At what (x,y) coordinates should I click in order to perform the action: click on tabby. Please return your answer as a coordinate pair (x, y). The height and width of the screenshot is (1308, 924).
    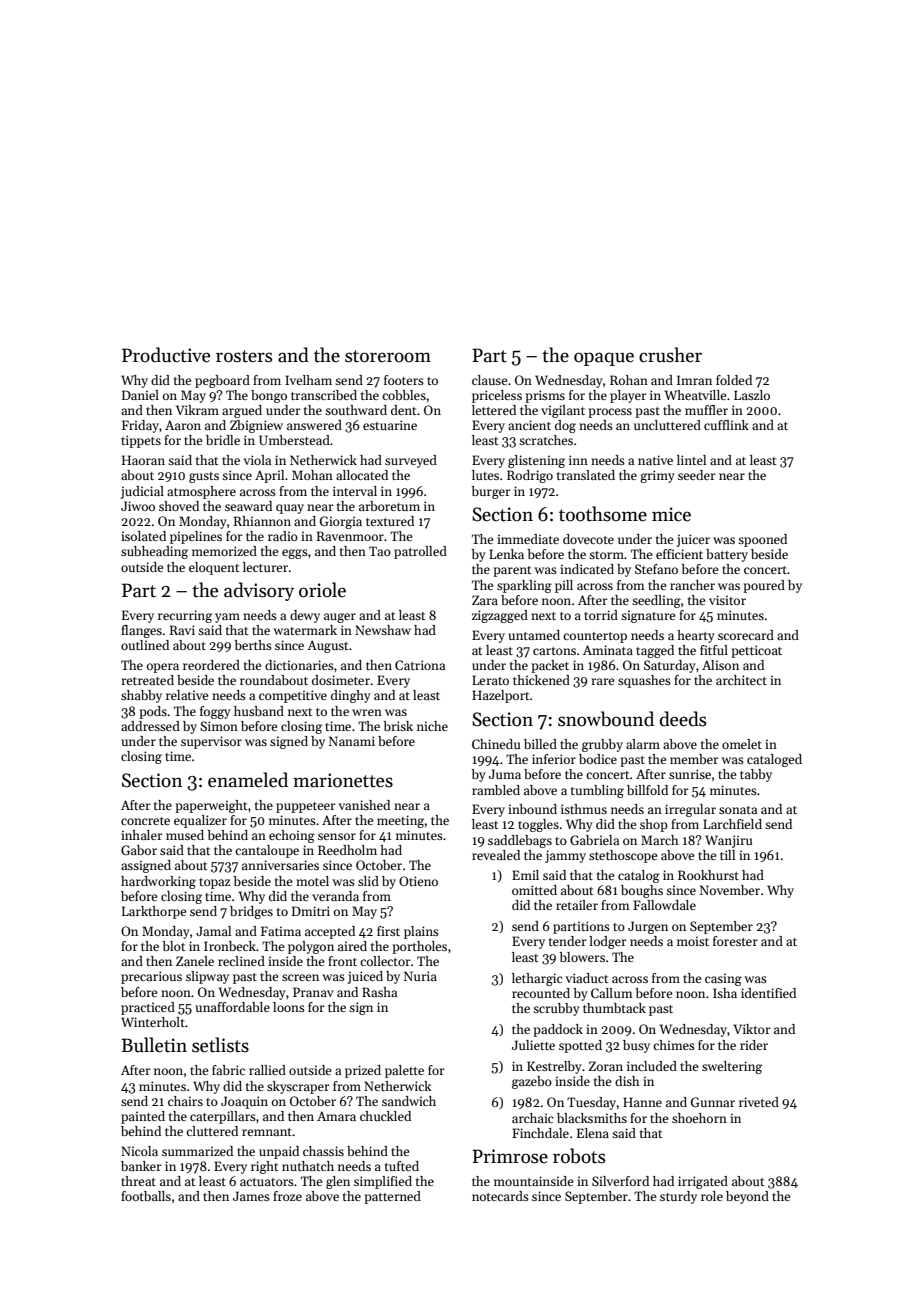
    Looking at the image, I should click on (756, 775).
